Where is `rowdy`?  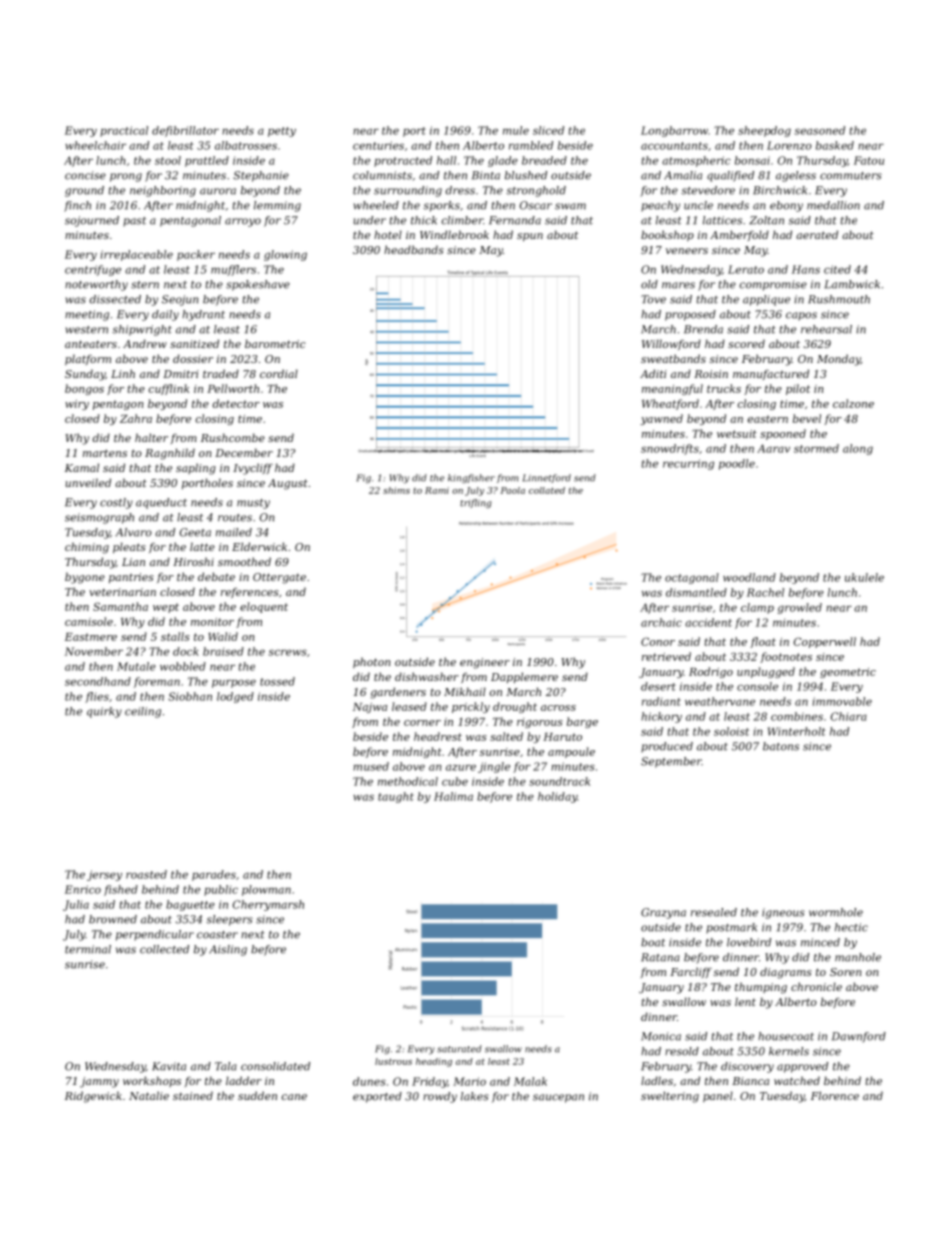
rowdy is located at coordinates (440, 1097).
